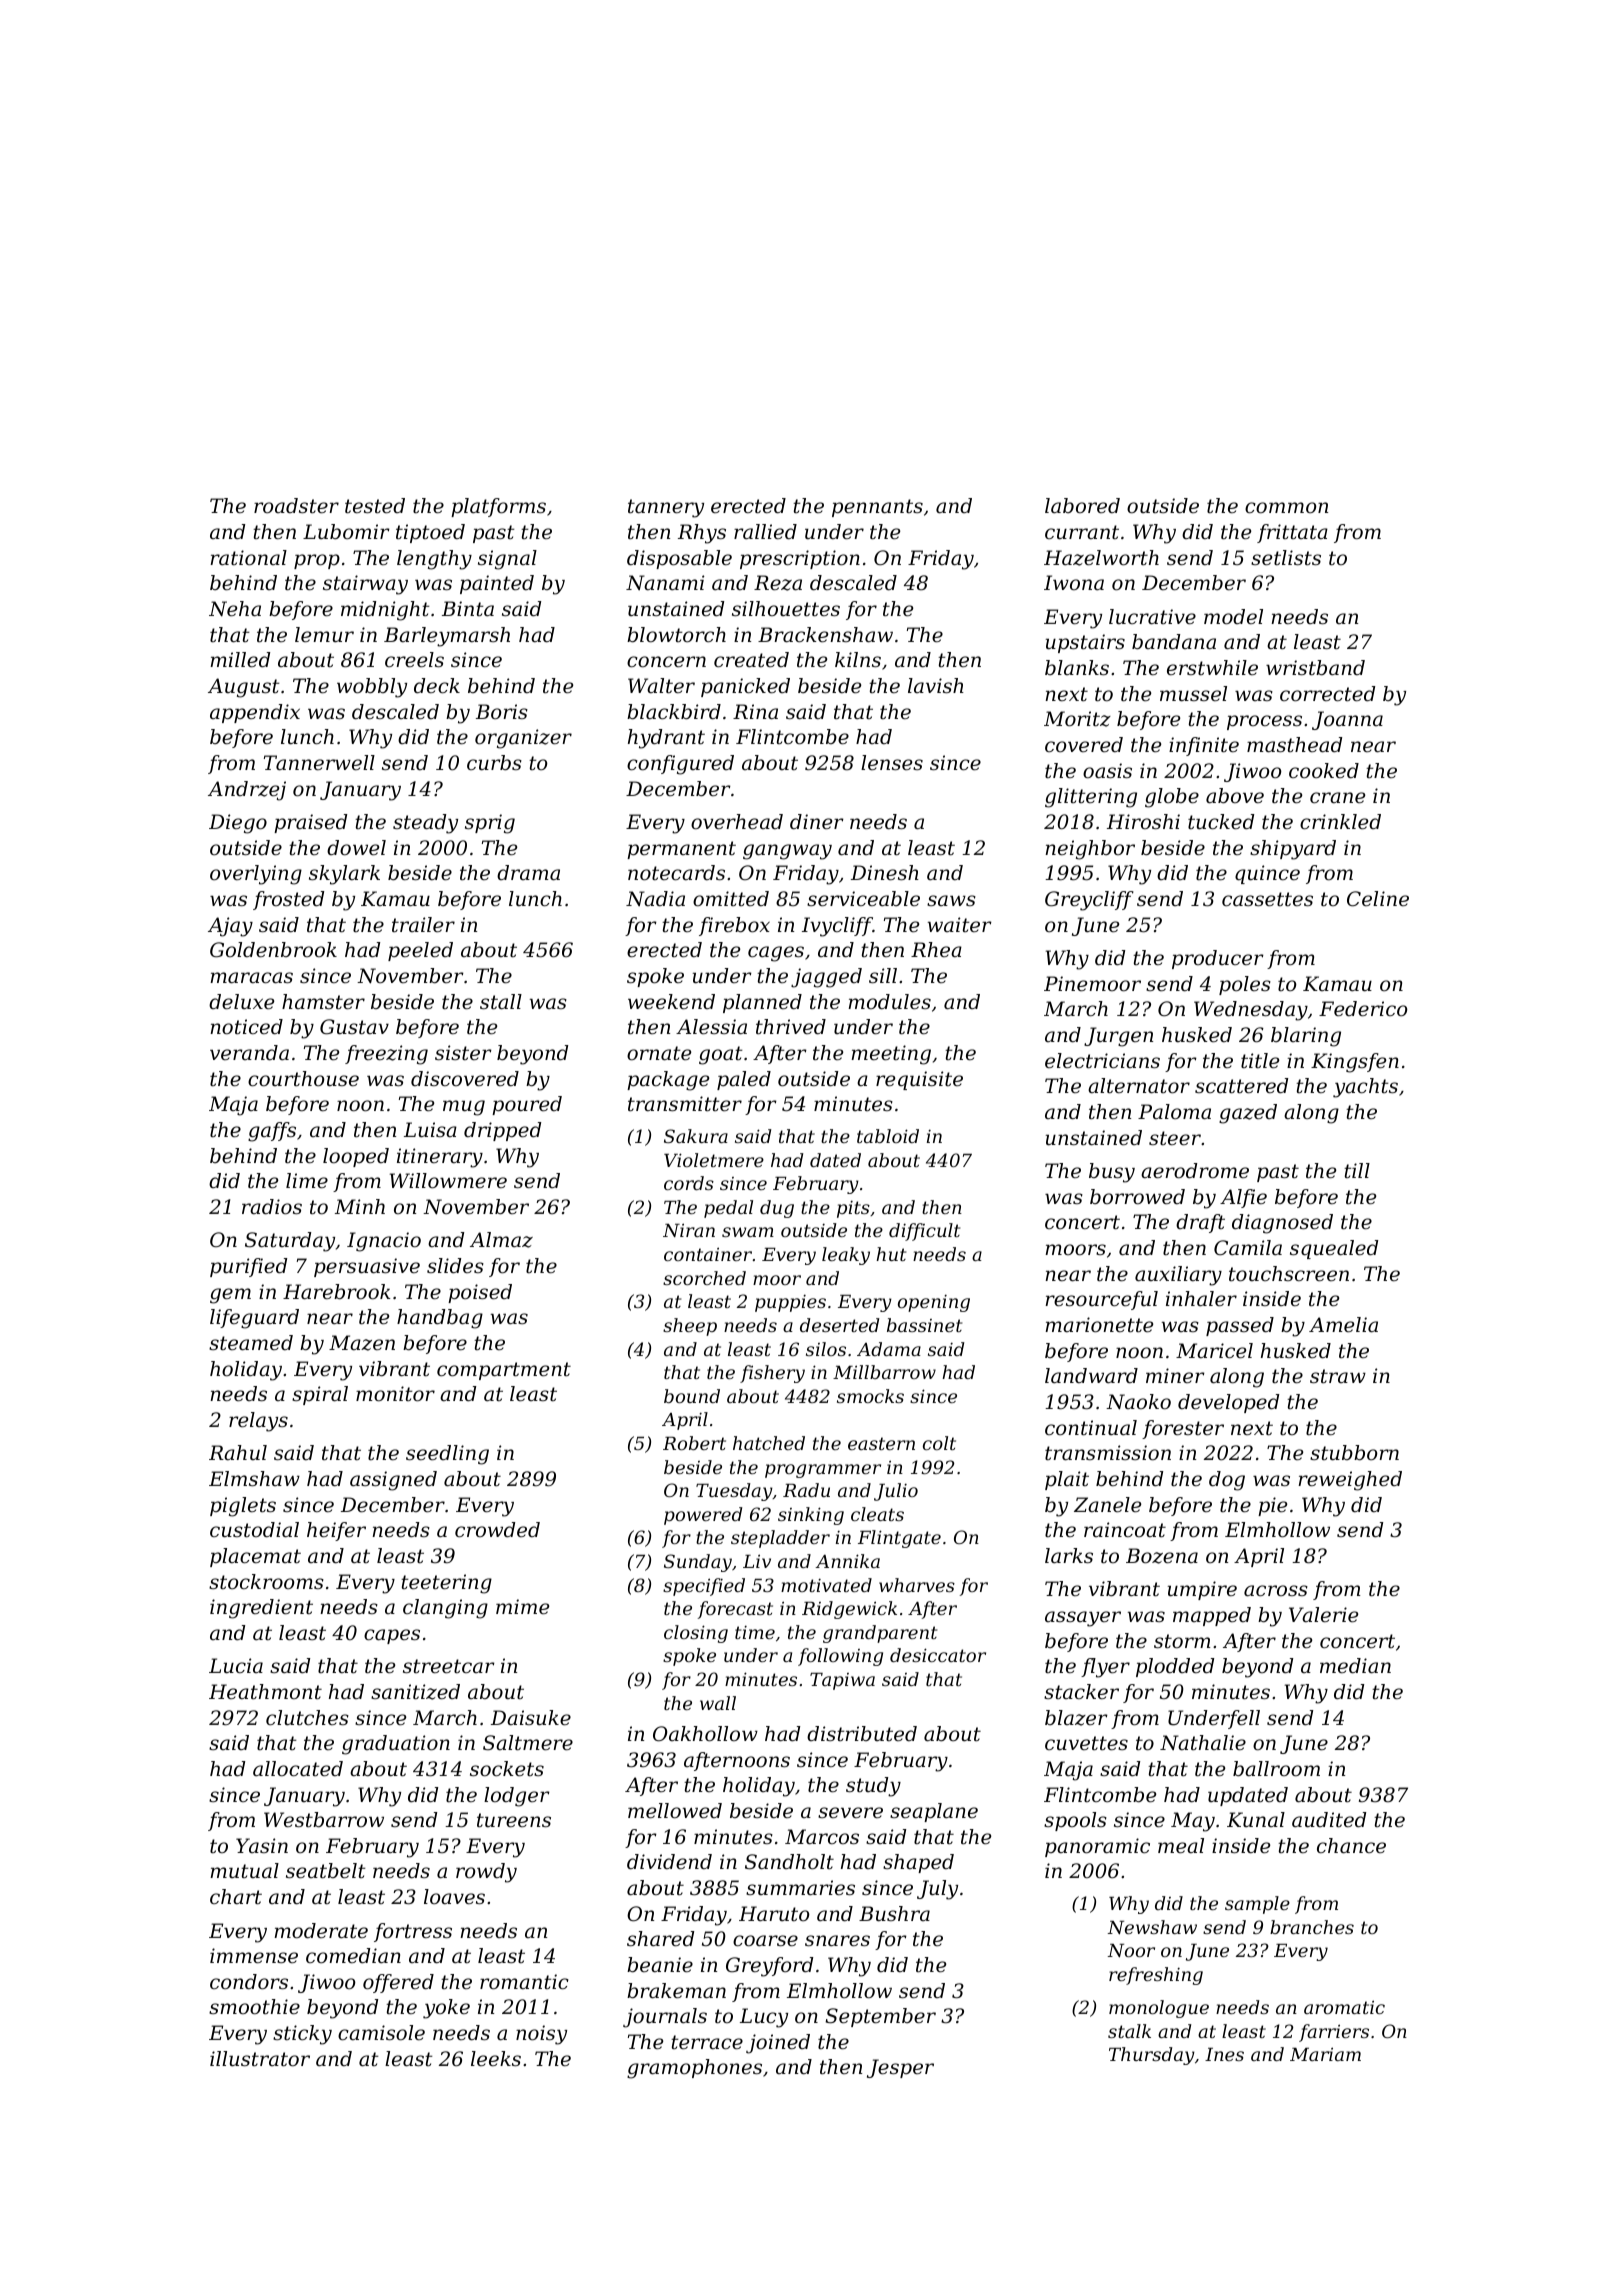 The width and height of the screenshot is (1620, 2292). What do you see at coordinates (507, 1769) in the screenshot?
I see `sockets` at bounding box center [507, 1769].
